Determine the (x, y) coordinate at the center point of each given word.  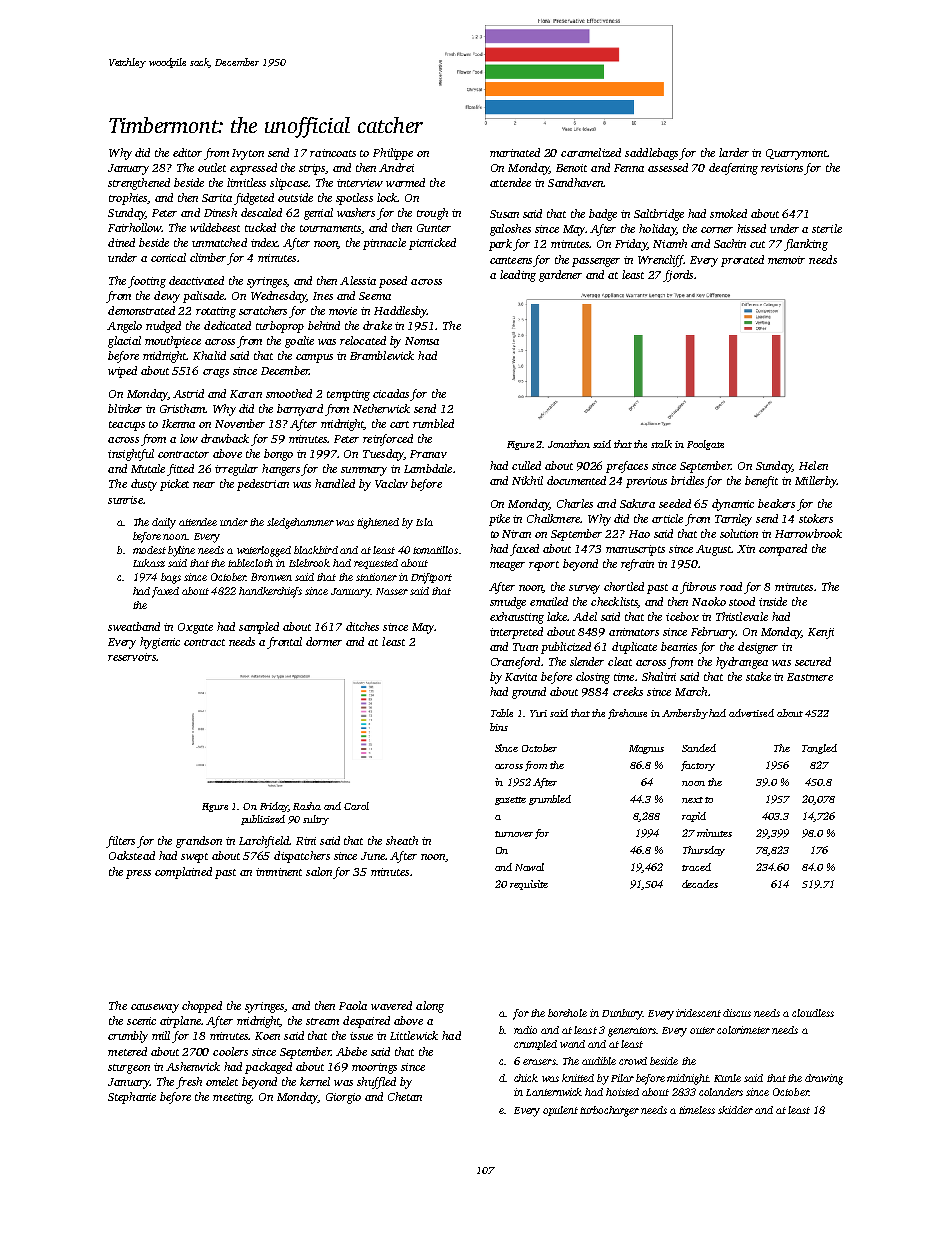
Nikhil (527, 480)
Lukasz (149, 563)
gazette (510, 801)
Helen (813, 465)
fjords (678, 276)
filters (120, 842)
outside (295, 197)
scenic (141, 1021)
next (692, 800)
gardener (560, 276)
